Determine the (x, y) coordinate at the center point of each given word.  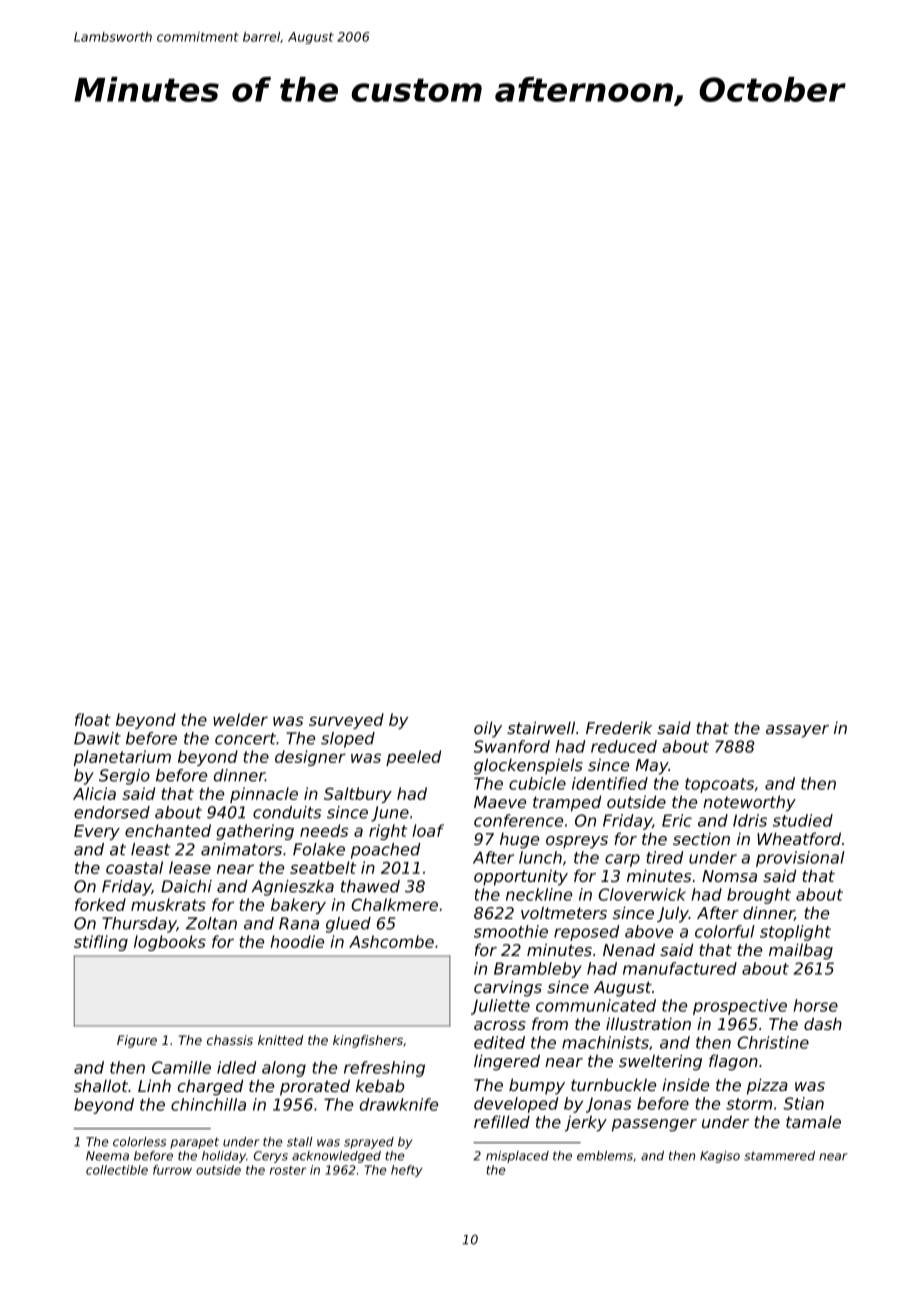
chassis (230, 1040)
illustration (648, 1023)
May (652, 767)
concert (245, 739)
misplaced (517, 1157)
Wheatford (799, 838)
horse (816, 1005)
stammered (779, 1156)
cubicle (537, 783)
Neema (107, 1156)
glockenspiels (528, 766)
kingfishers (368, 1041)
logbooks (170, 943)
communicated (596, 1005)
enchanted (168, 830)
